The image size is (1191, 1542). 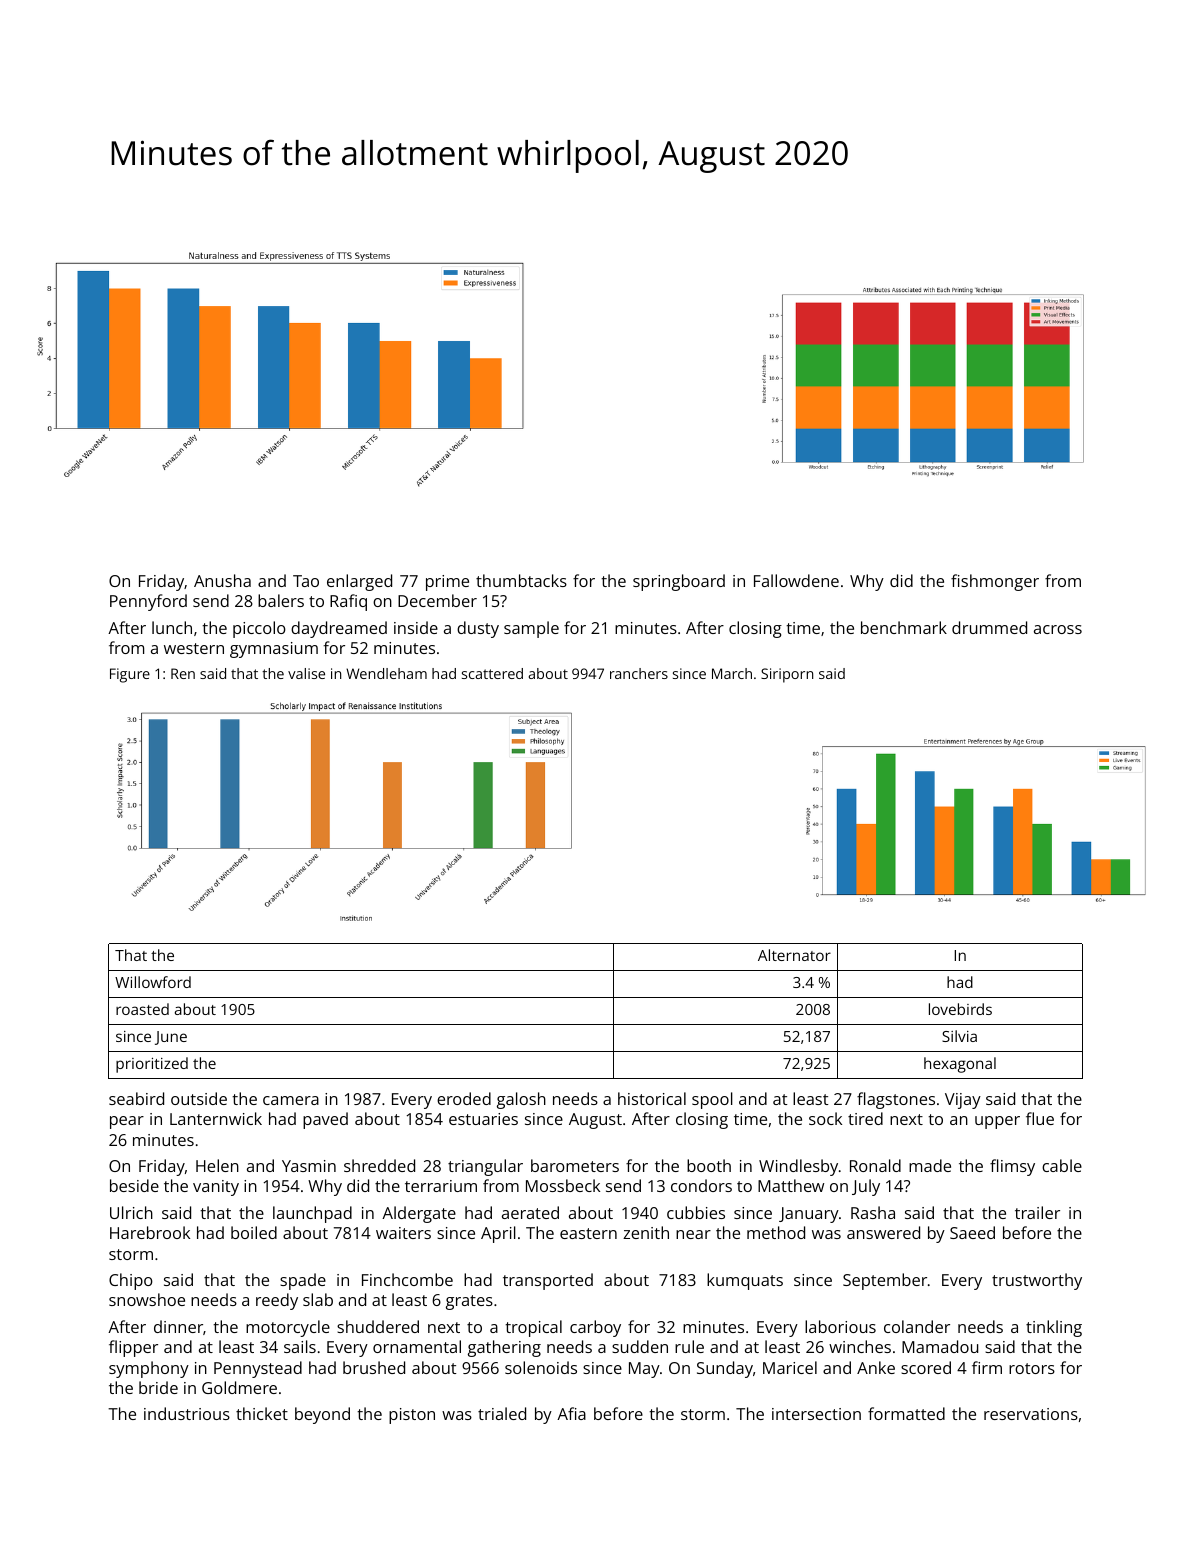 What do you see at coordinates (794, 955) in the screenshot?
I see `Alternator` at bounding box center [794, 955].
